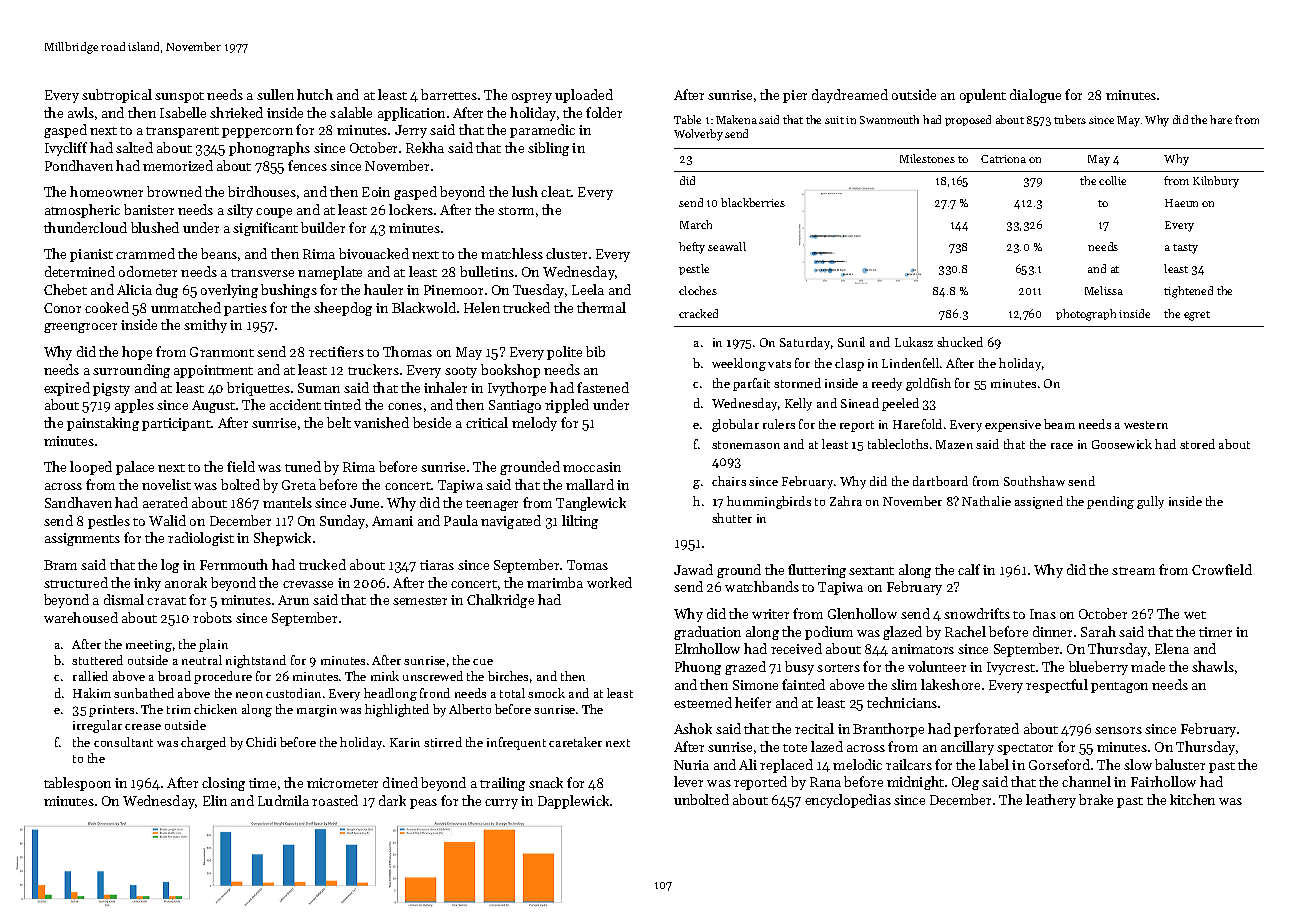 The image size is (1308, 924). What do you see at coordinates (1185, 249) in the page?
I see `tasty` at bounding box center [1185, 249].
